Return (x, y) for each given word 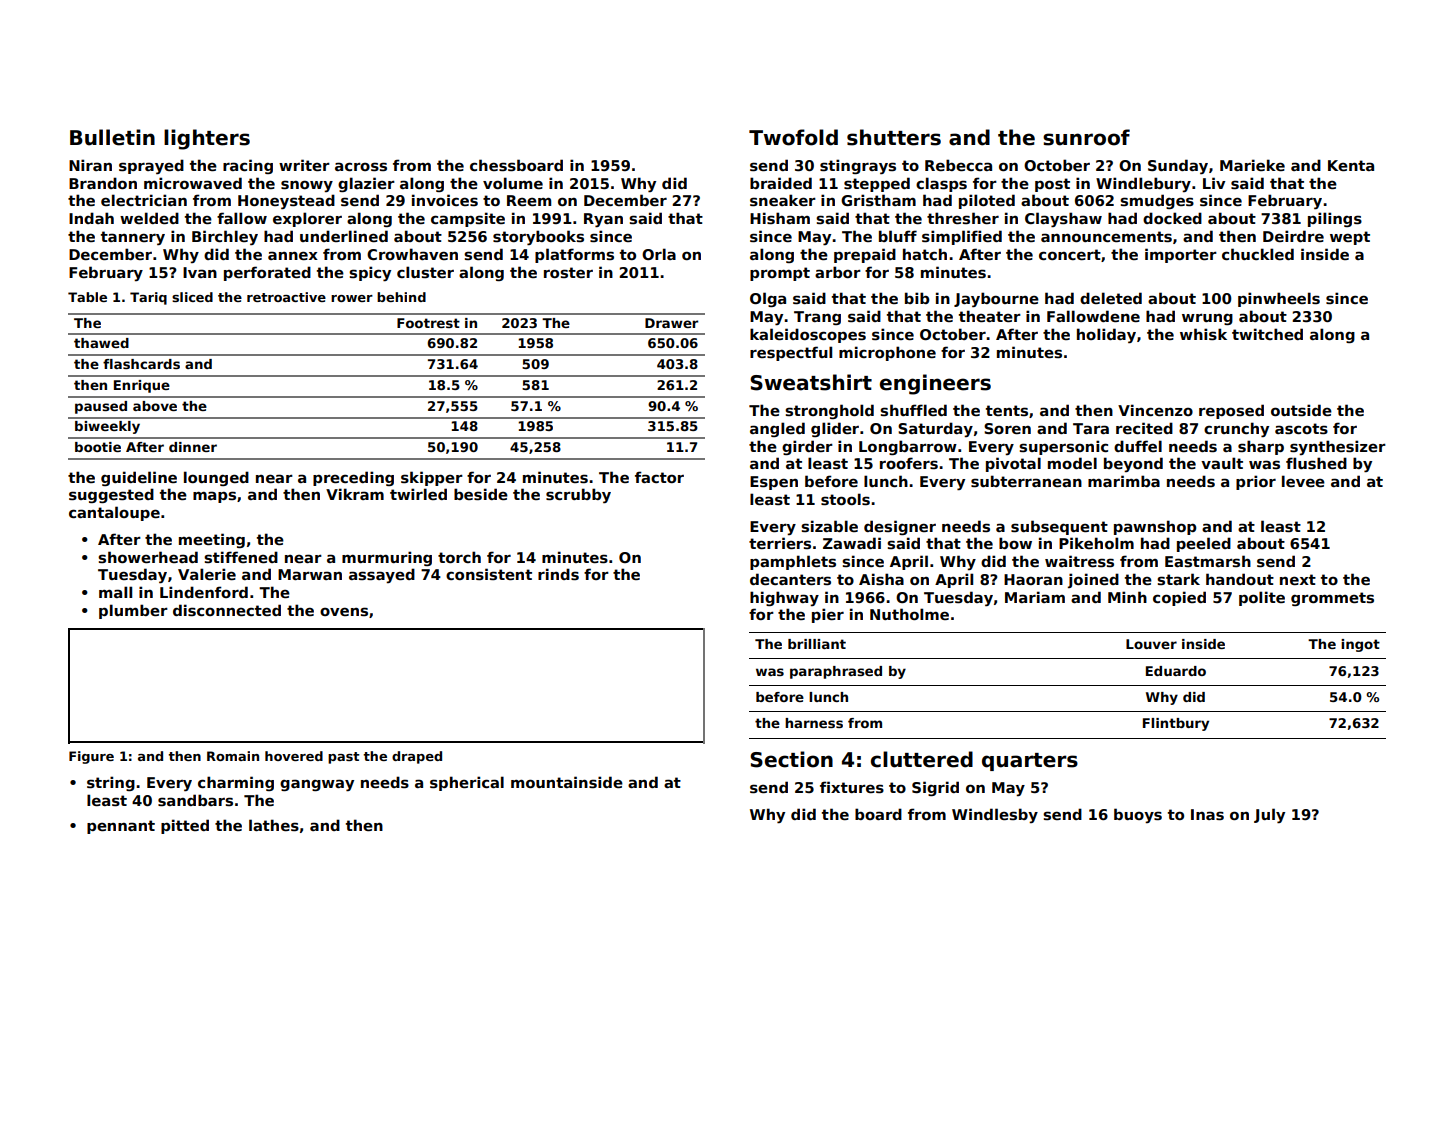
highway (784, 598)
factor (659, 477)
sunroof (1086, 137)
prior (1256, 482)
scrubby (578, 495)
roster (568, 272)
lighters (207, 139)
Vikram (355, 494)
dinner (193, 447)
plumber (133, 611)
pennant (121, 827)
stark (1178, 579)
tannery (133, 238)
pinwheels (1279, 299)
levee (1303, 481)
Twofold (793, 137)
